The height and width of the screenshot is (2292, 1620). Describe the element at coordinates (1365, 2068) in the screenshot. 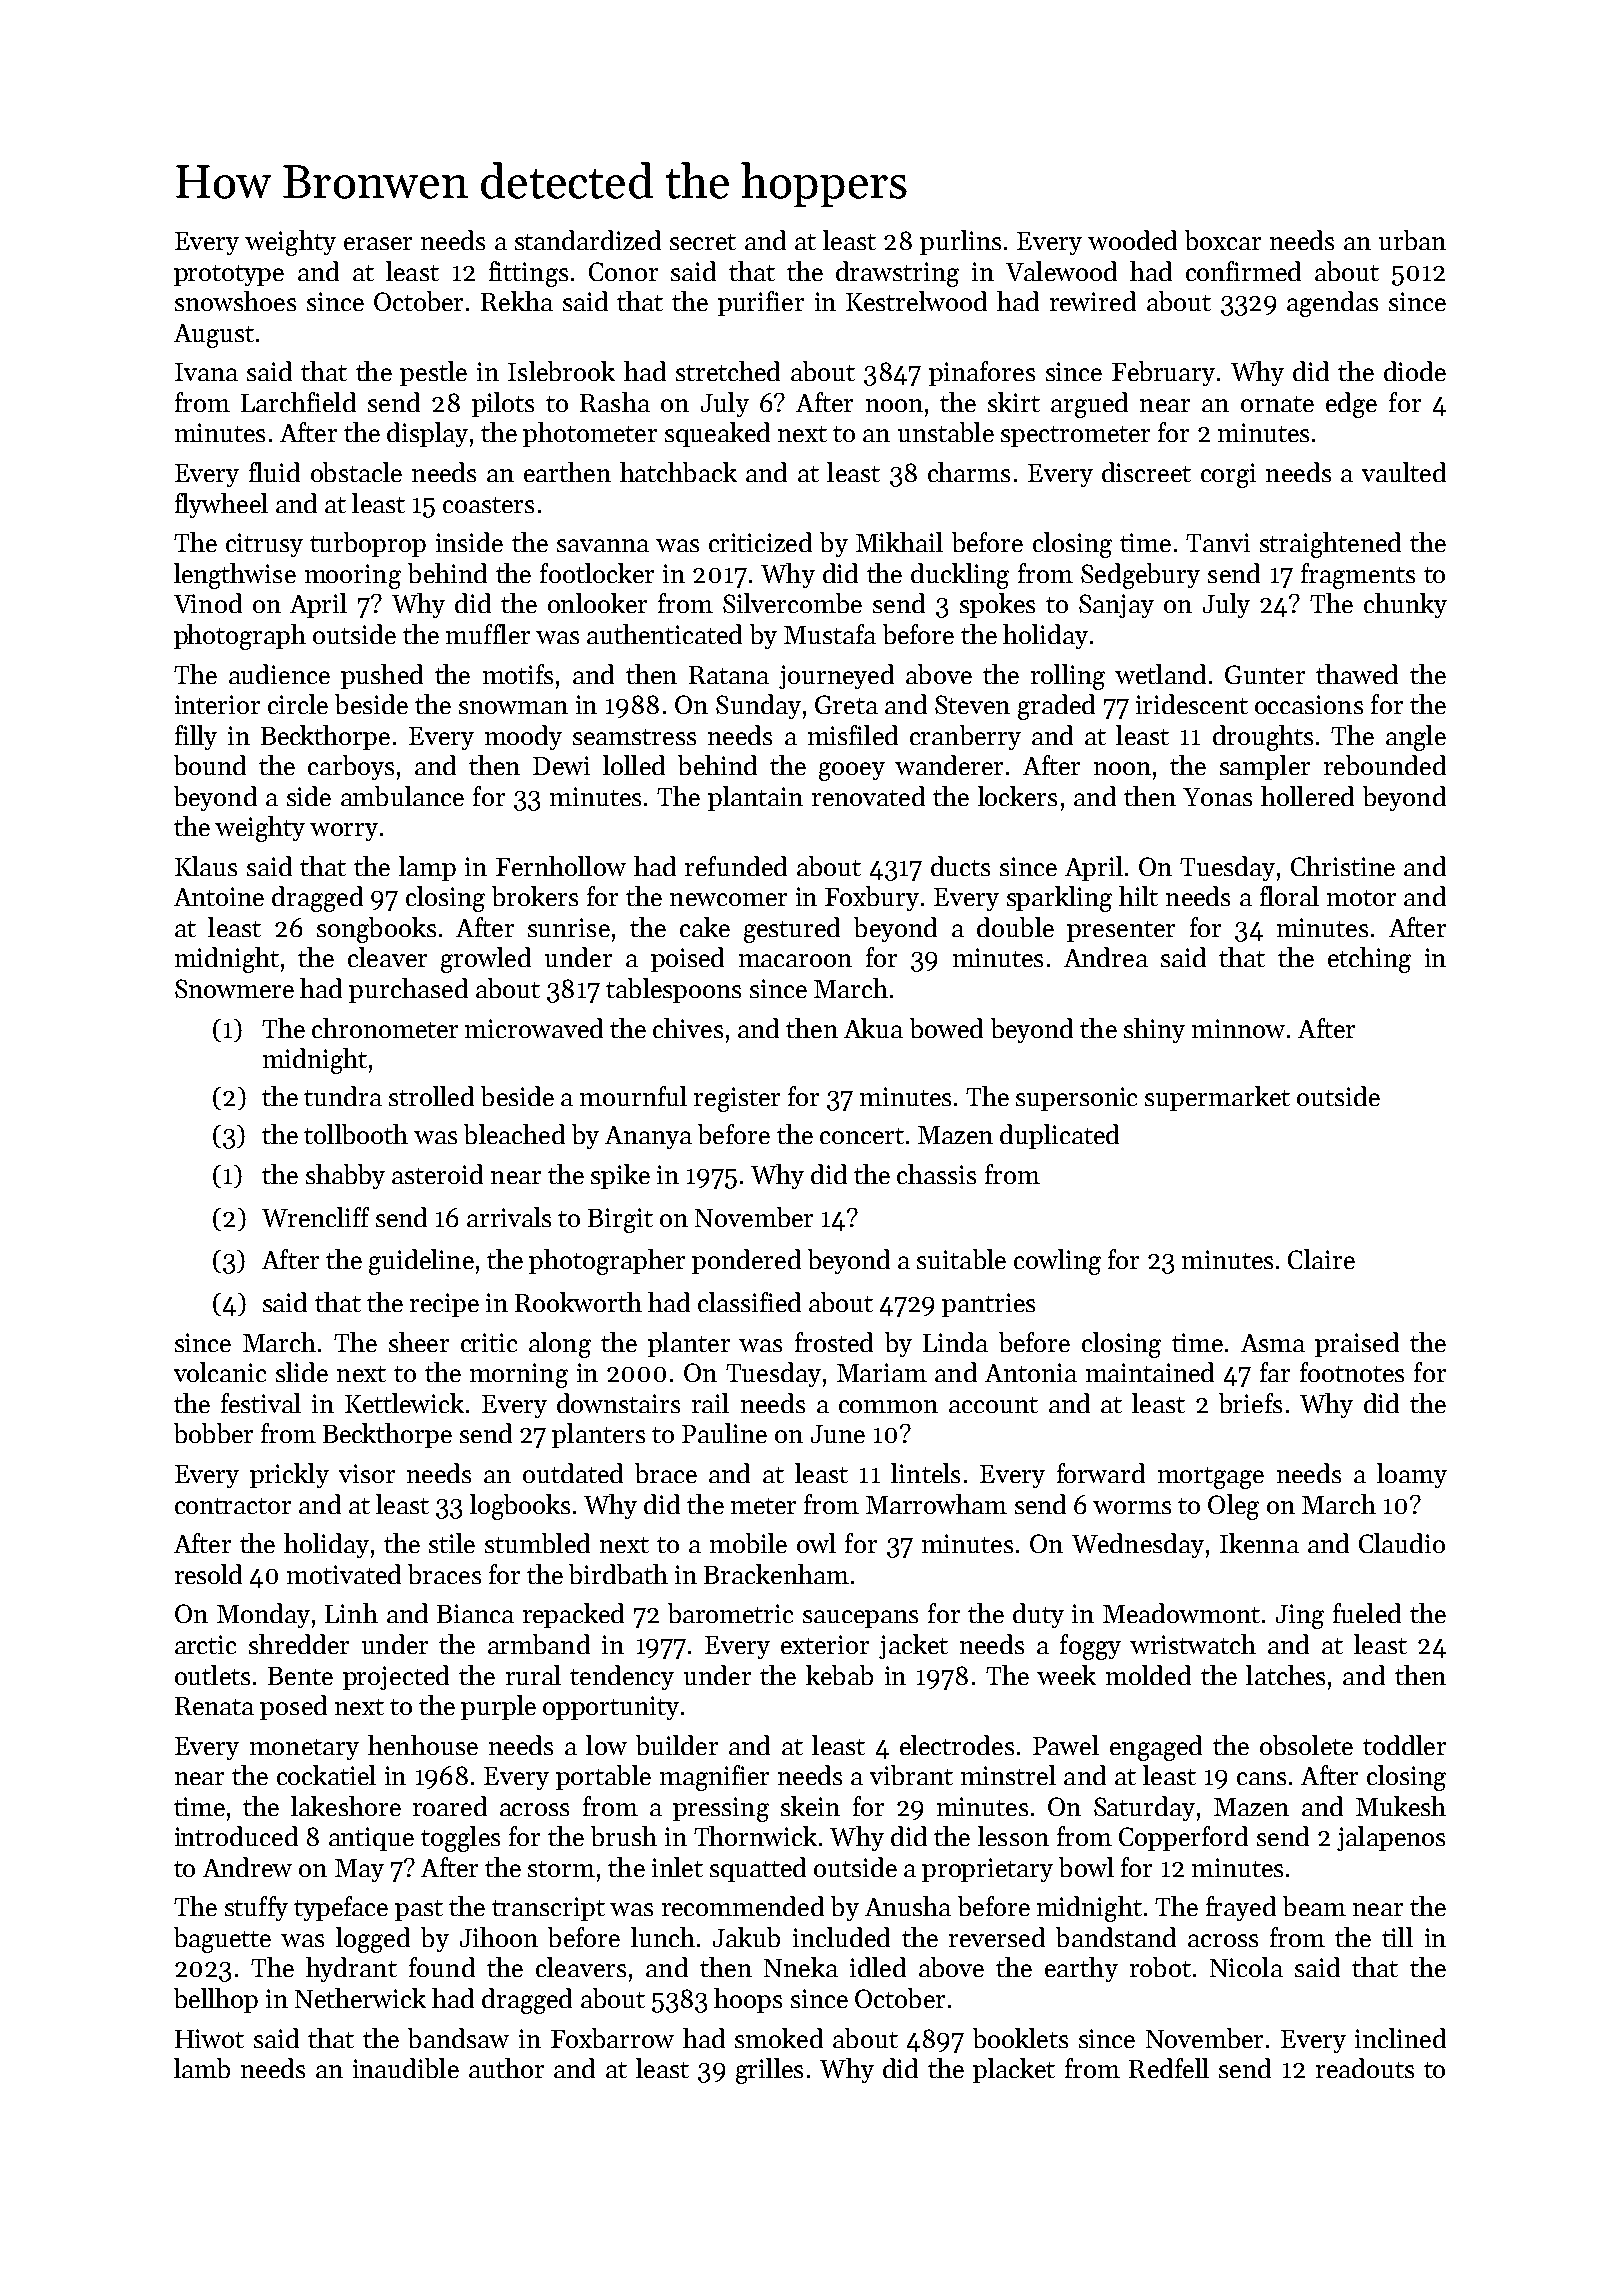

I see `readouts` at that location.
